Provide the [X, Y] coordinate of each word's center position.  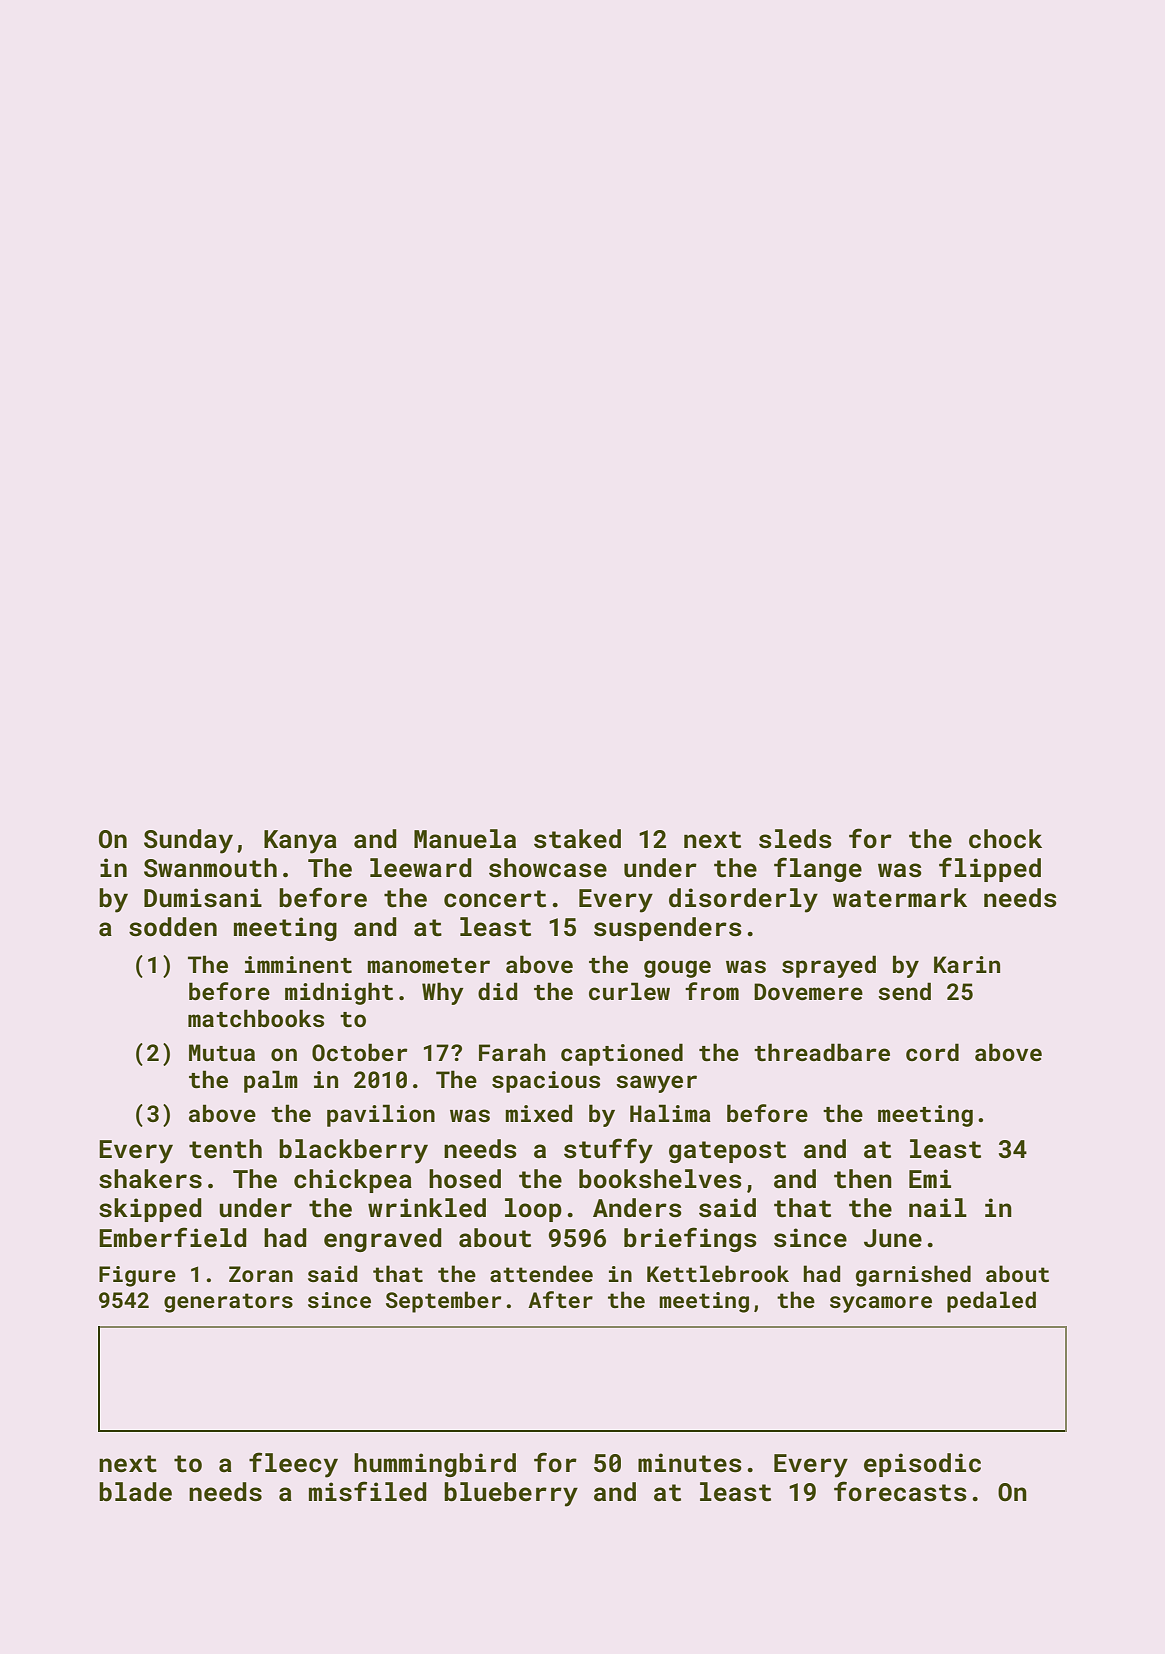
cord [932, 1052]
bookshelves [660, 1179]
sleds [795, 839]
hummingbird [435, 1465]
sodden [173, 927]
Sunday [188, 841]
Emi [930, 1178]
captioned [622, 1054]
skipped [150, 1210]
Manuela [465, 839]
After [560, 1299]
